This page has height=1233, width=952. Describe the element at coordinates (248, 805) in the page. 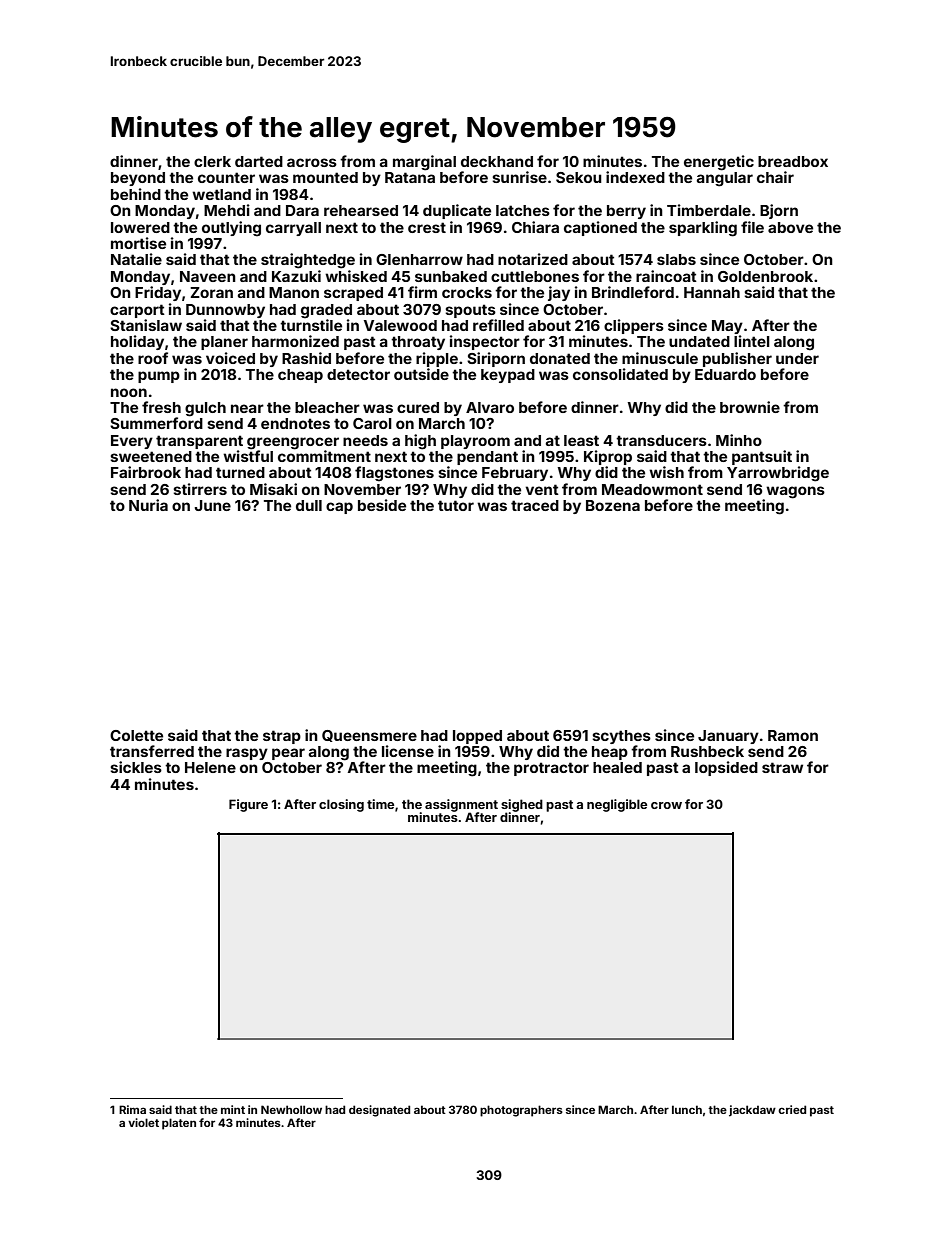

I see `Figure` at that location.
